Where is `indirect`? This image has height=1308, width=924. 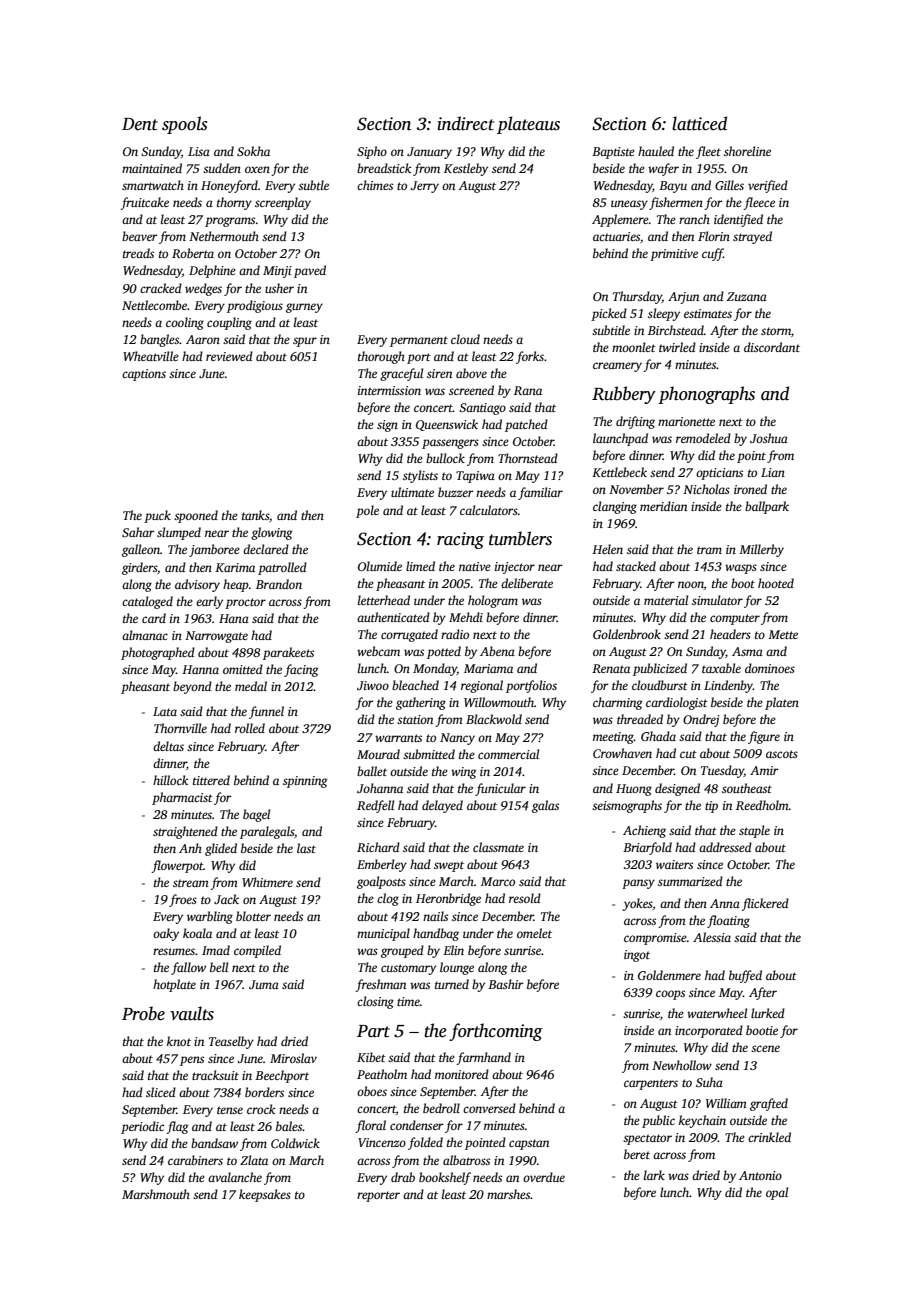
indirect is located at coordinates (465, 123).
